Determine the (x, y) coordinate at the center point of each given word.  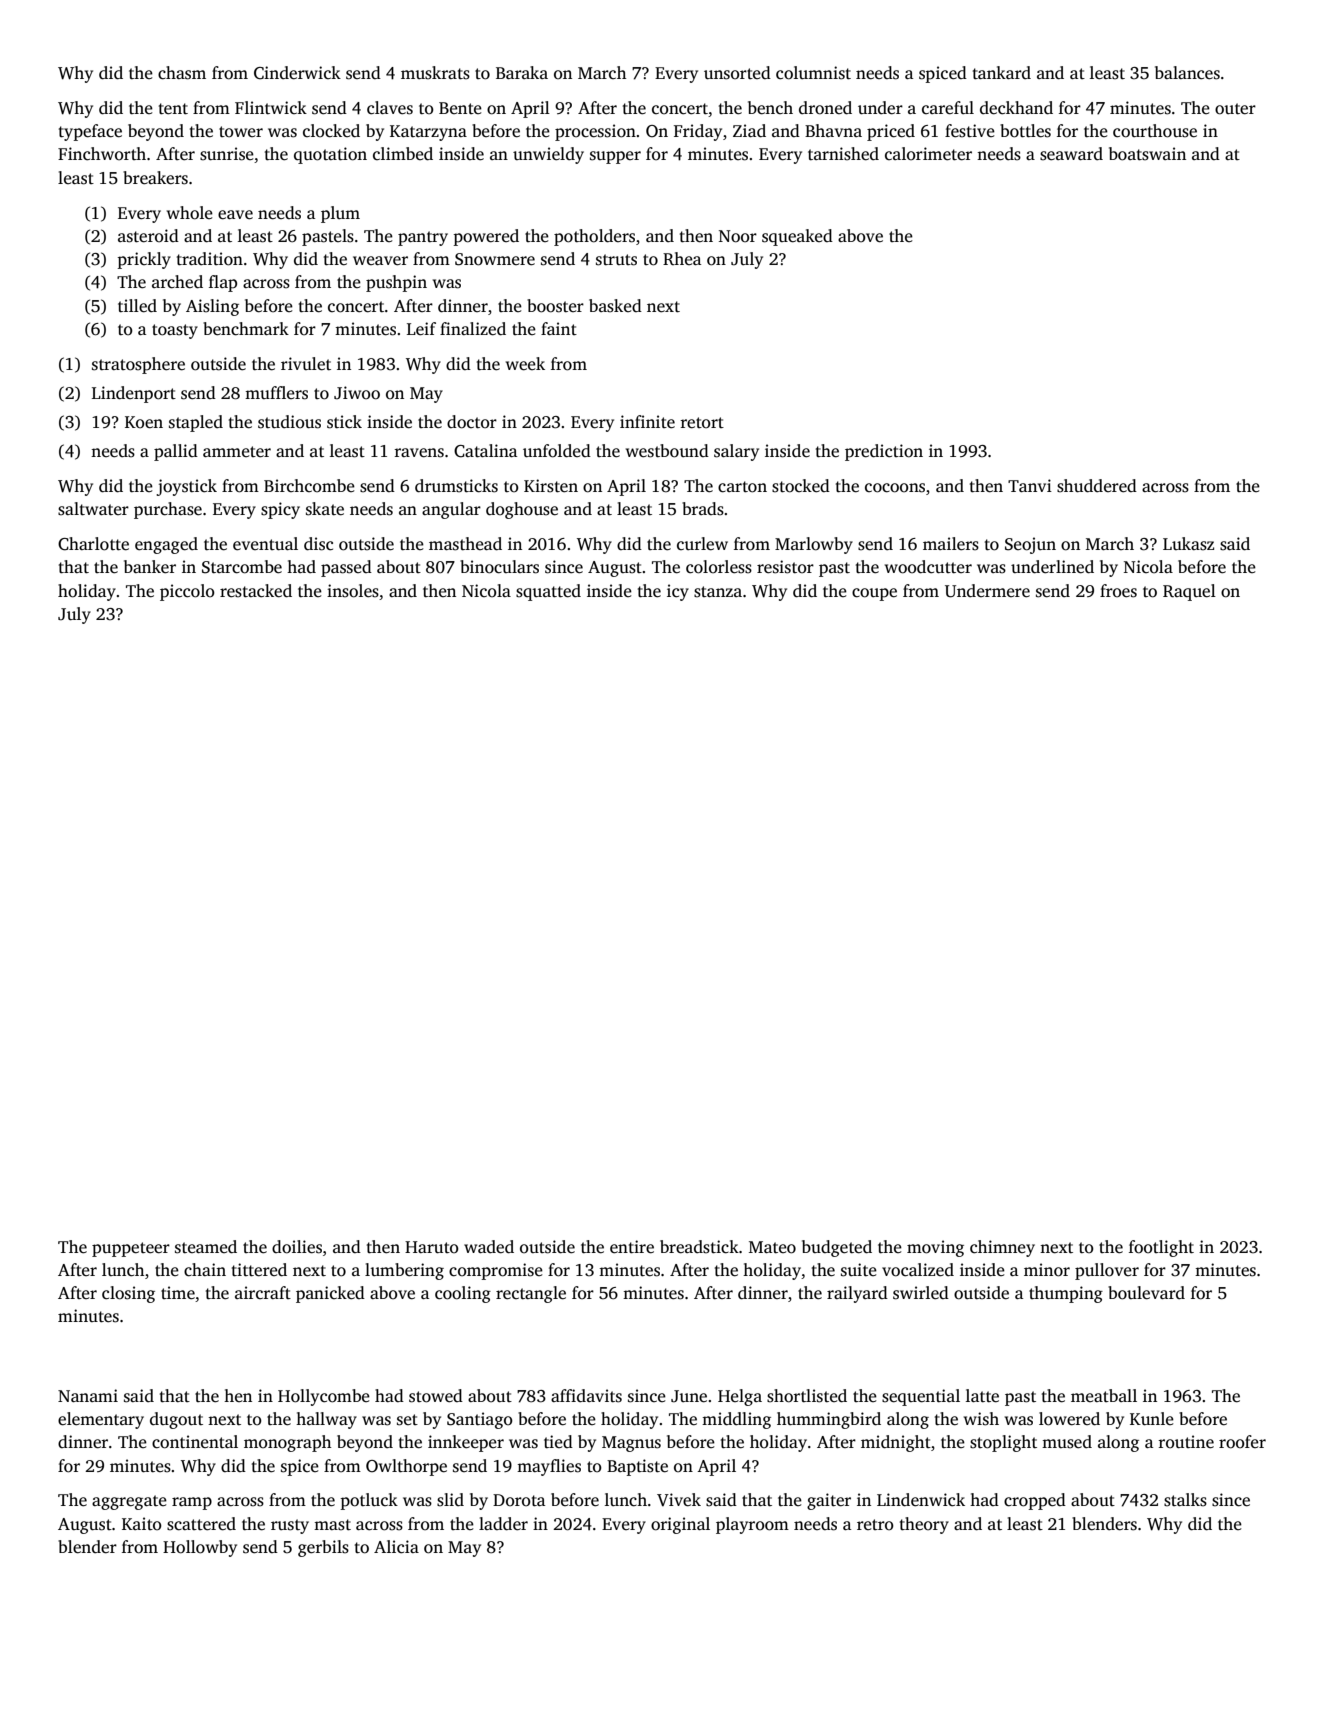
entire (632, 1247)
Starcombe (242, 567)
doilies (297, 1247)
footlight (1161, 1248)
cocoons (895, 488)
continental (195, 1442)
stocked (801, 486)
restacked (256, 591)
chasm (182, 73)
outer (1235, 109)
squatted (548, 592)
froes (1118, 591)
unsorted (737, 73)
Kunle (1152, 1418)
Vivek (679, 1500)
